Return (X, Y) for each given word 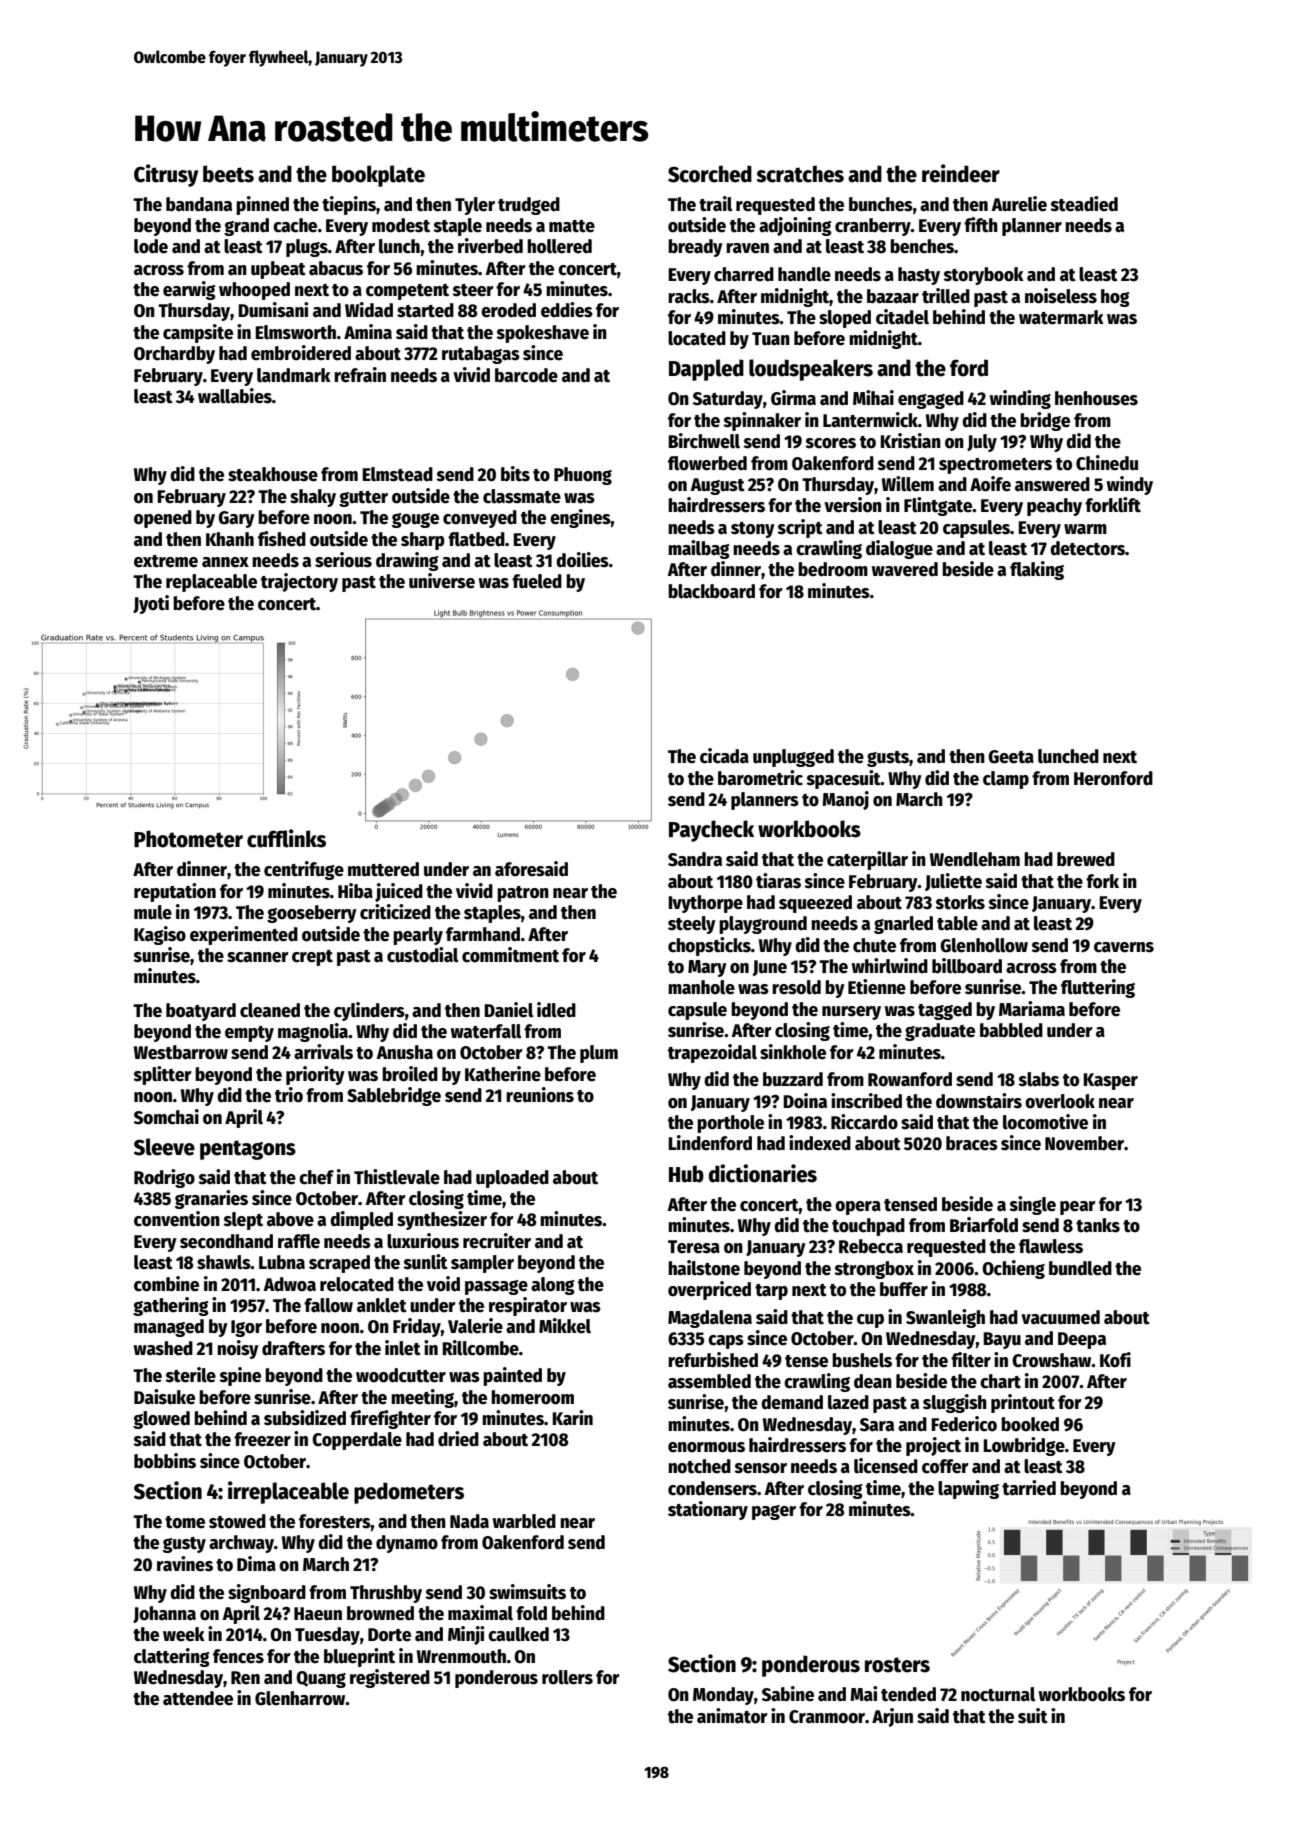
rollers (567, 1677)
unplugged (793, 758)
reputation (175, 892)
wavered (905, 569)
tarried (1029, 1488)
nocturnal (998, 1694)
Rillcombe (480, 1348)
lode (151, 246)
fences (238, 1656)
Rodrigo (164, 1178)
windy (1130, 485)
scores (831, 443)
